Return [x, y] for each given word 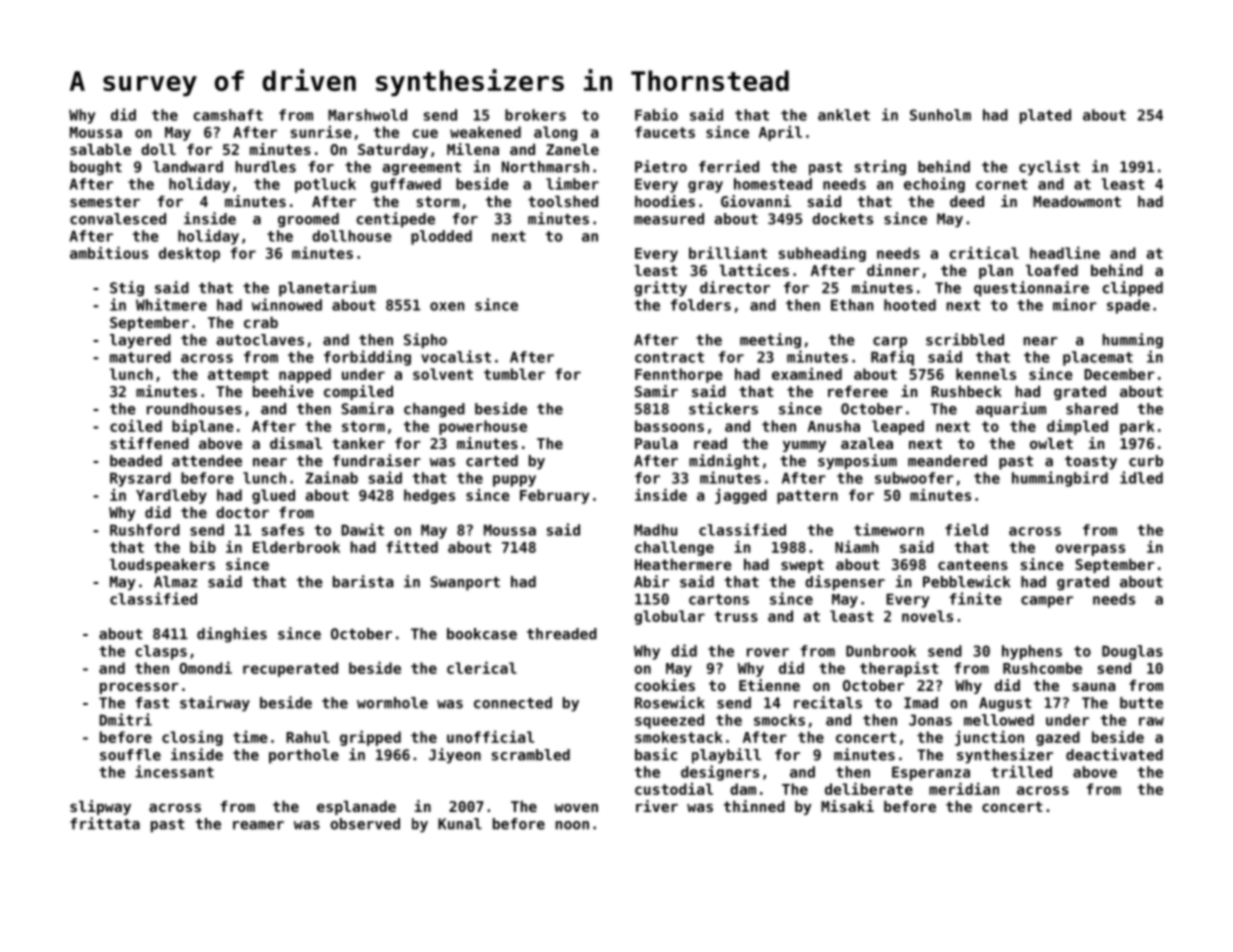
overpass [1090, 550]
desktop [189, 254]
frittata [105, 823]
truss [736, 616]
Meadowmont [1077, 201]
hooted [910, 305]
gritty [660, 289]
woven [576, 807]
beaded [136, 461]
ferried [729, 166]
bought [96, 168]
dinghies [232, 635]
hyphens [1032, 652]
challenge [674, 548]
